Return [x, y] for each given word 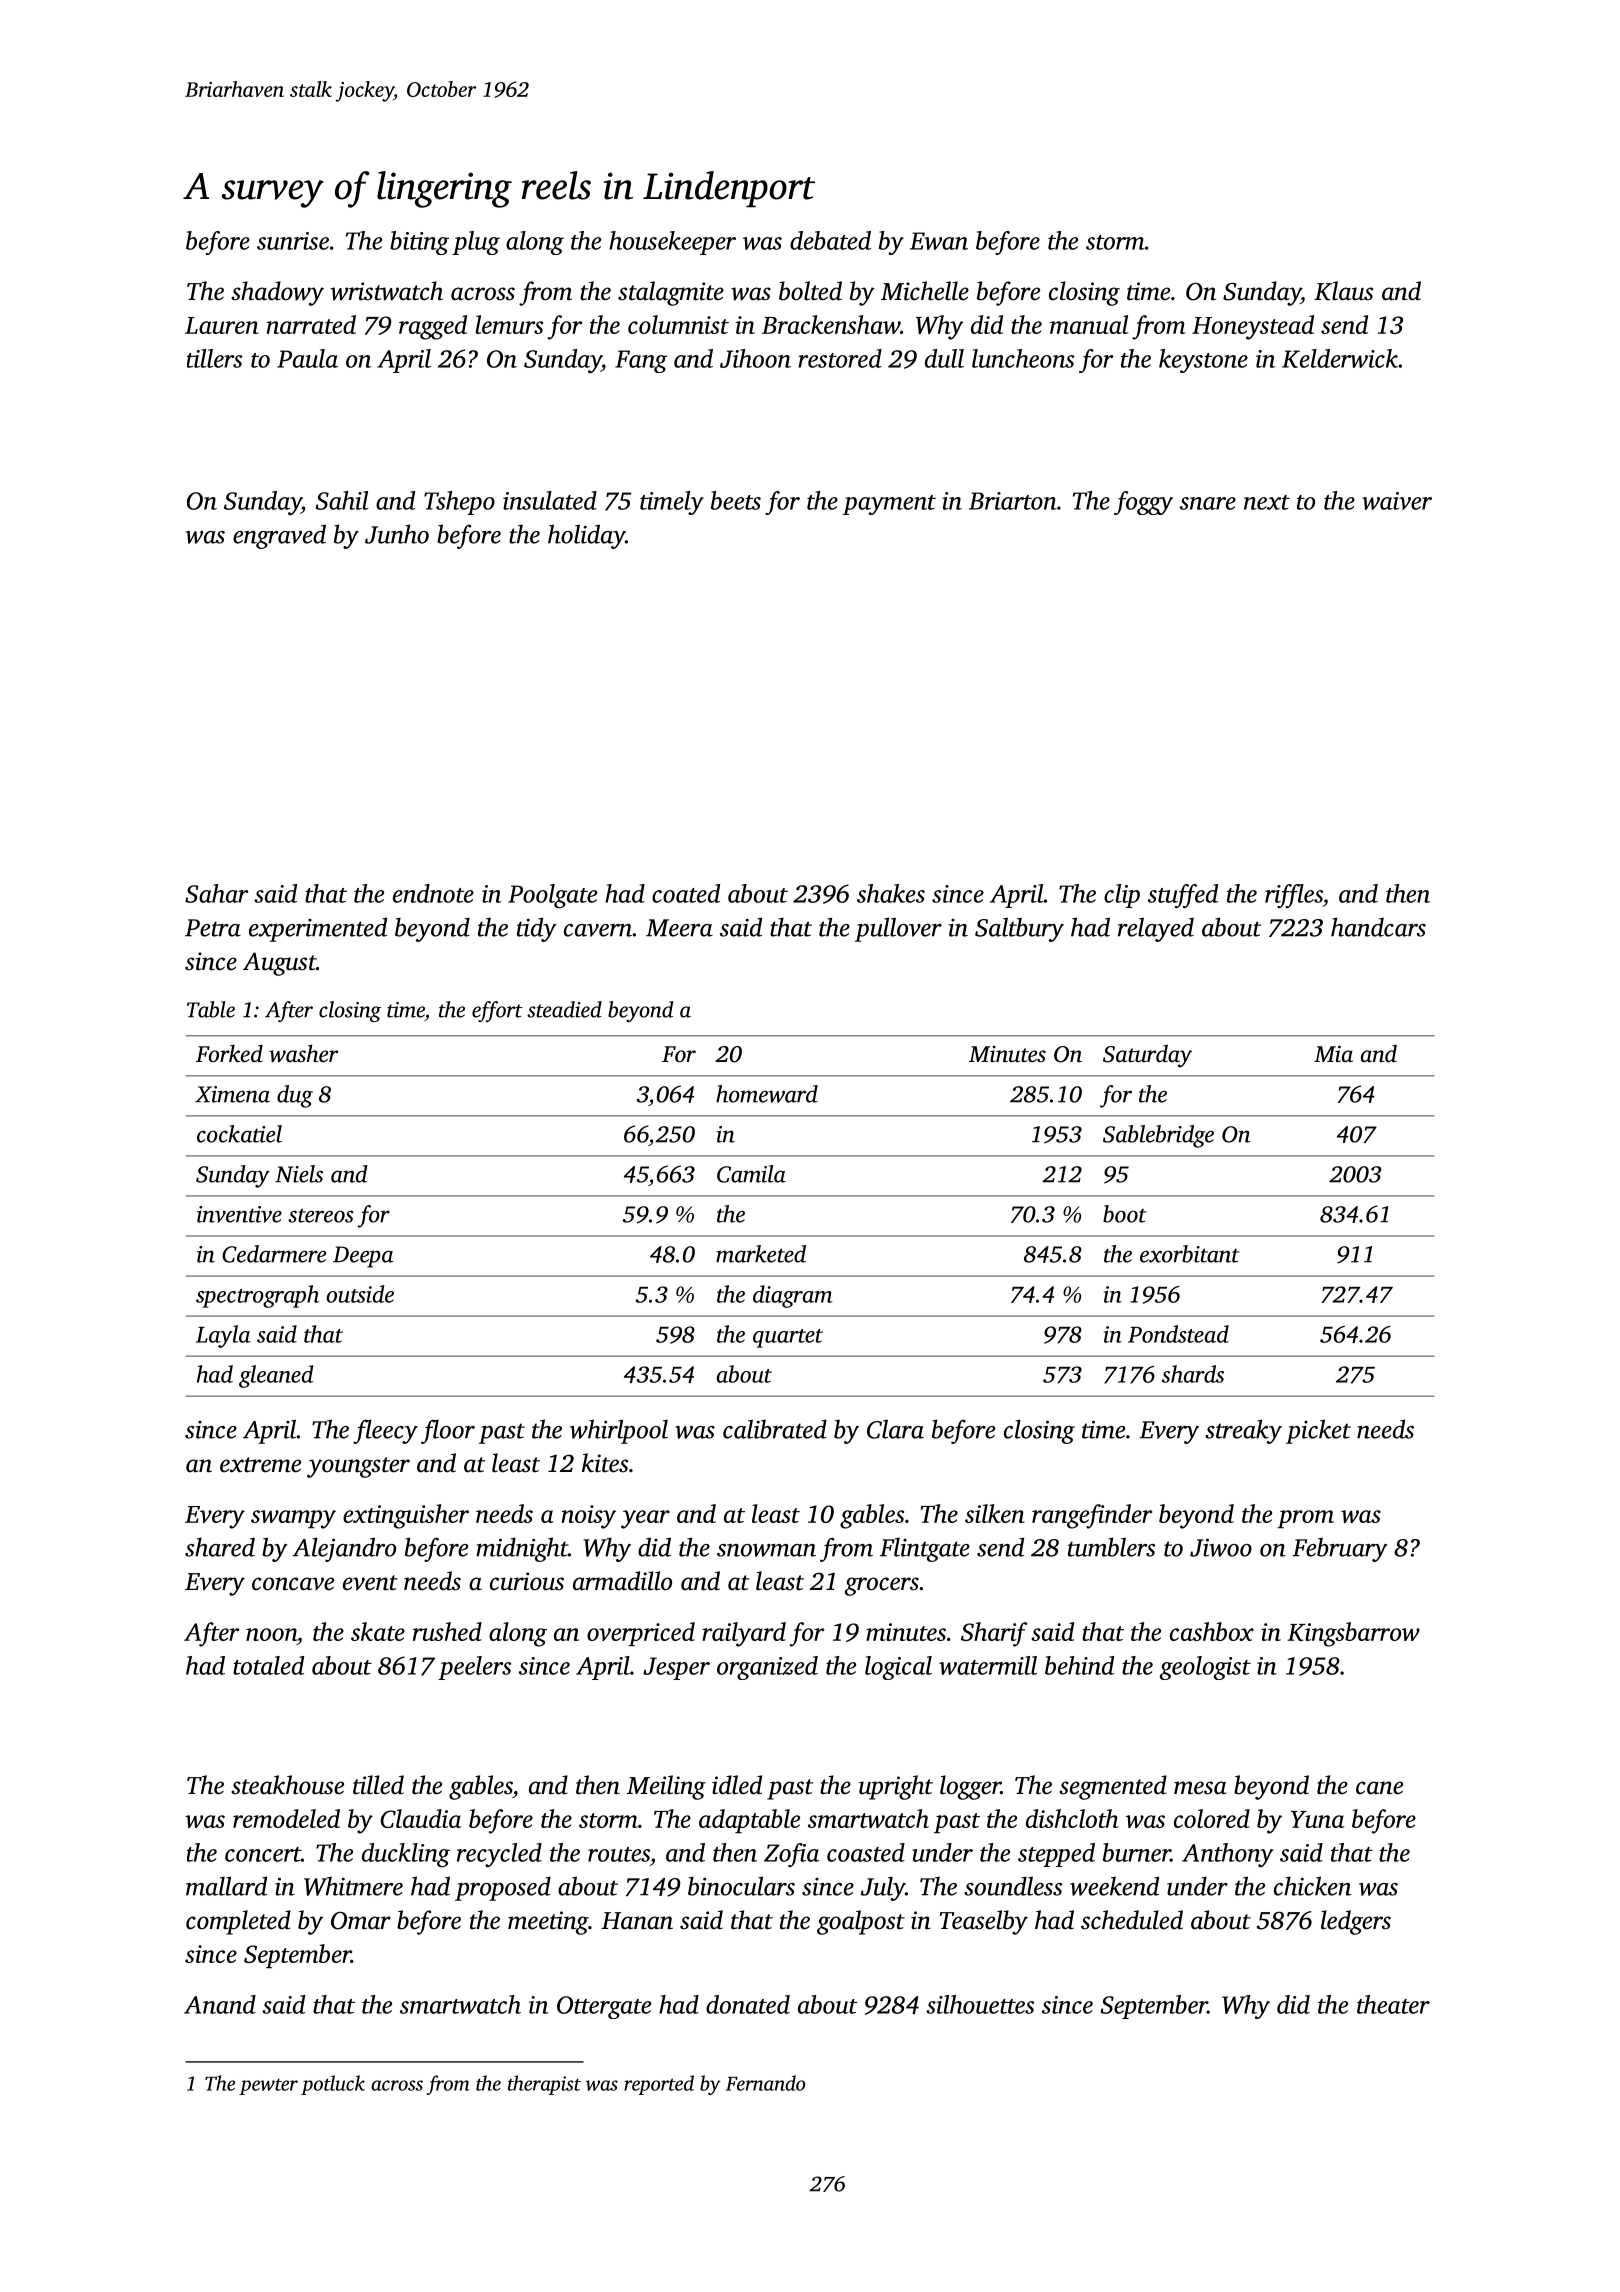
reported [659, 2085]
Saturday [1147, 1056]
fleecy [385, 1431]
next [1267, 502]
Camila [751, 1174]
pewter [268, 2086]
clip [1122, 896]
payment [889, 505]
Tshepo [459, 503]
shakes [891, 893]
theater [1393, 2004]
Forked [229, 1054]
